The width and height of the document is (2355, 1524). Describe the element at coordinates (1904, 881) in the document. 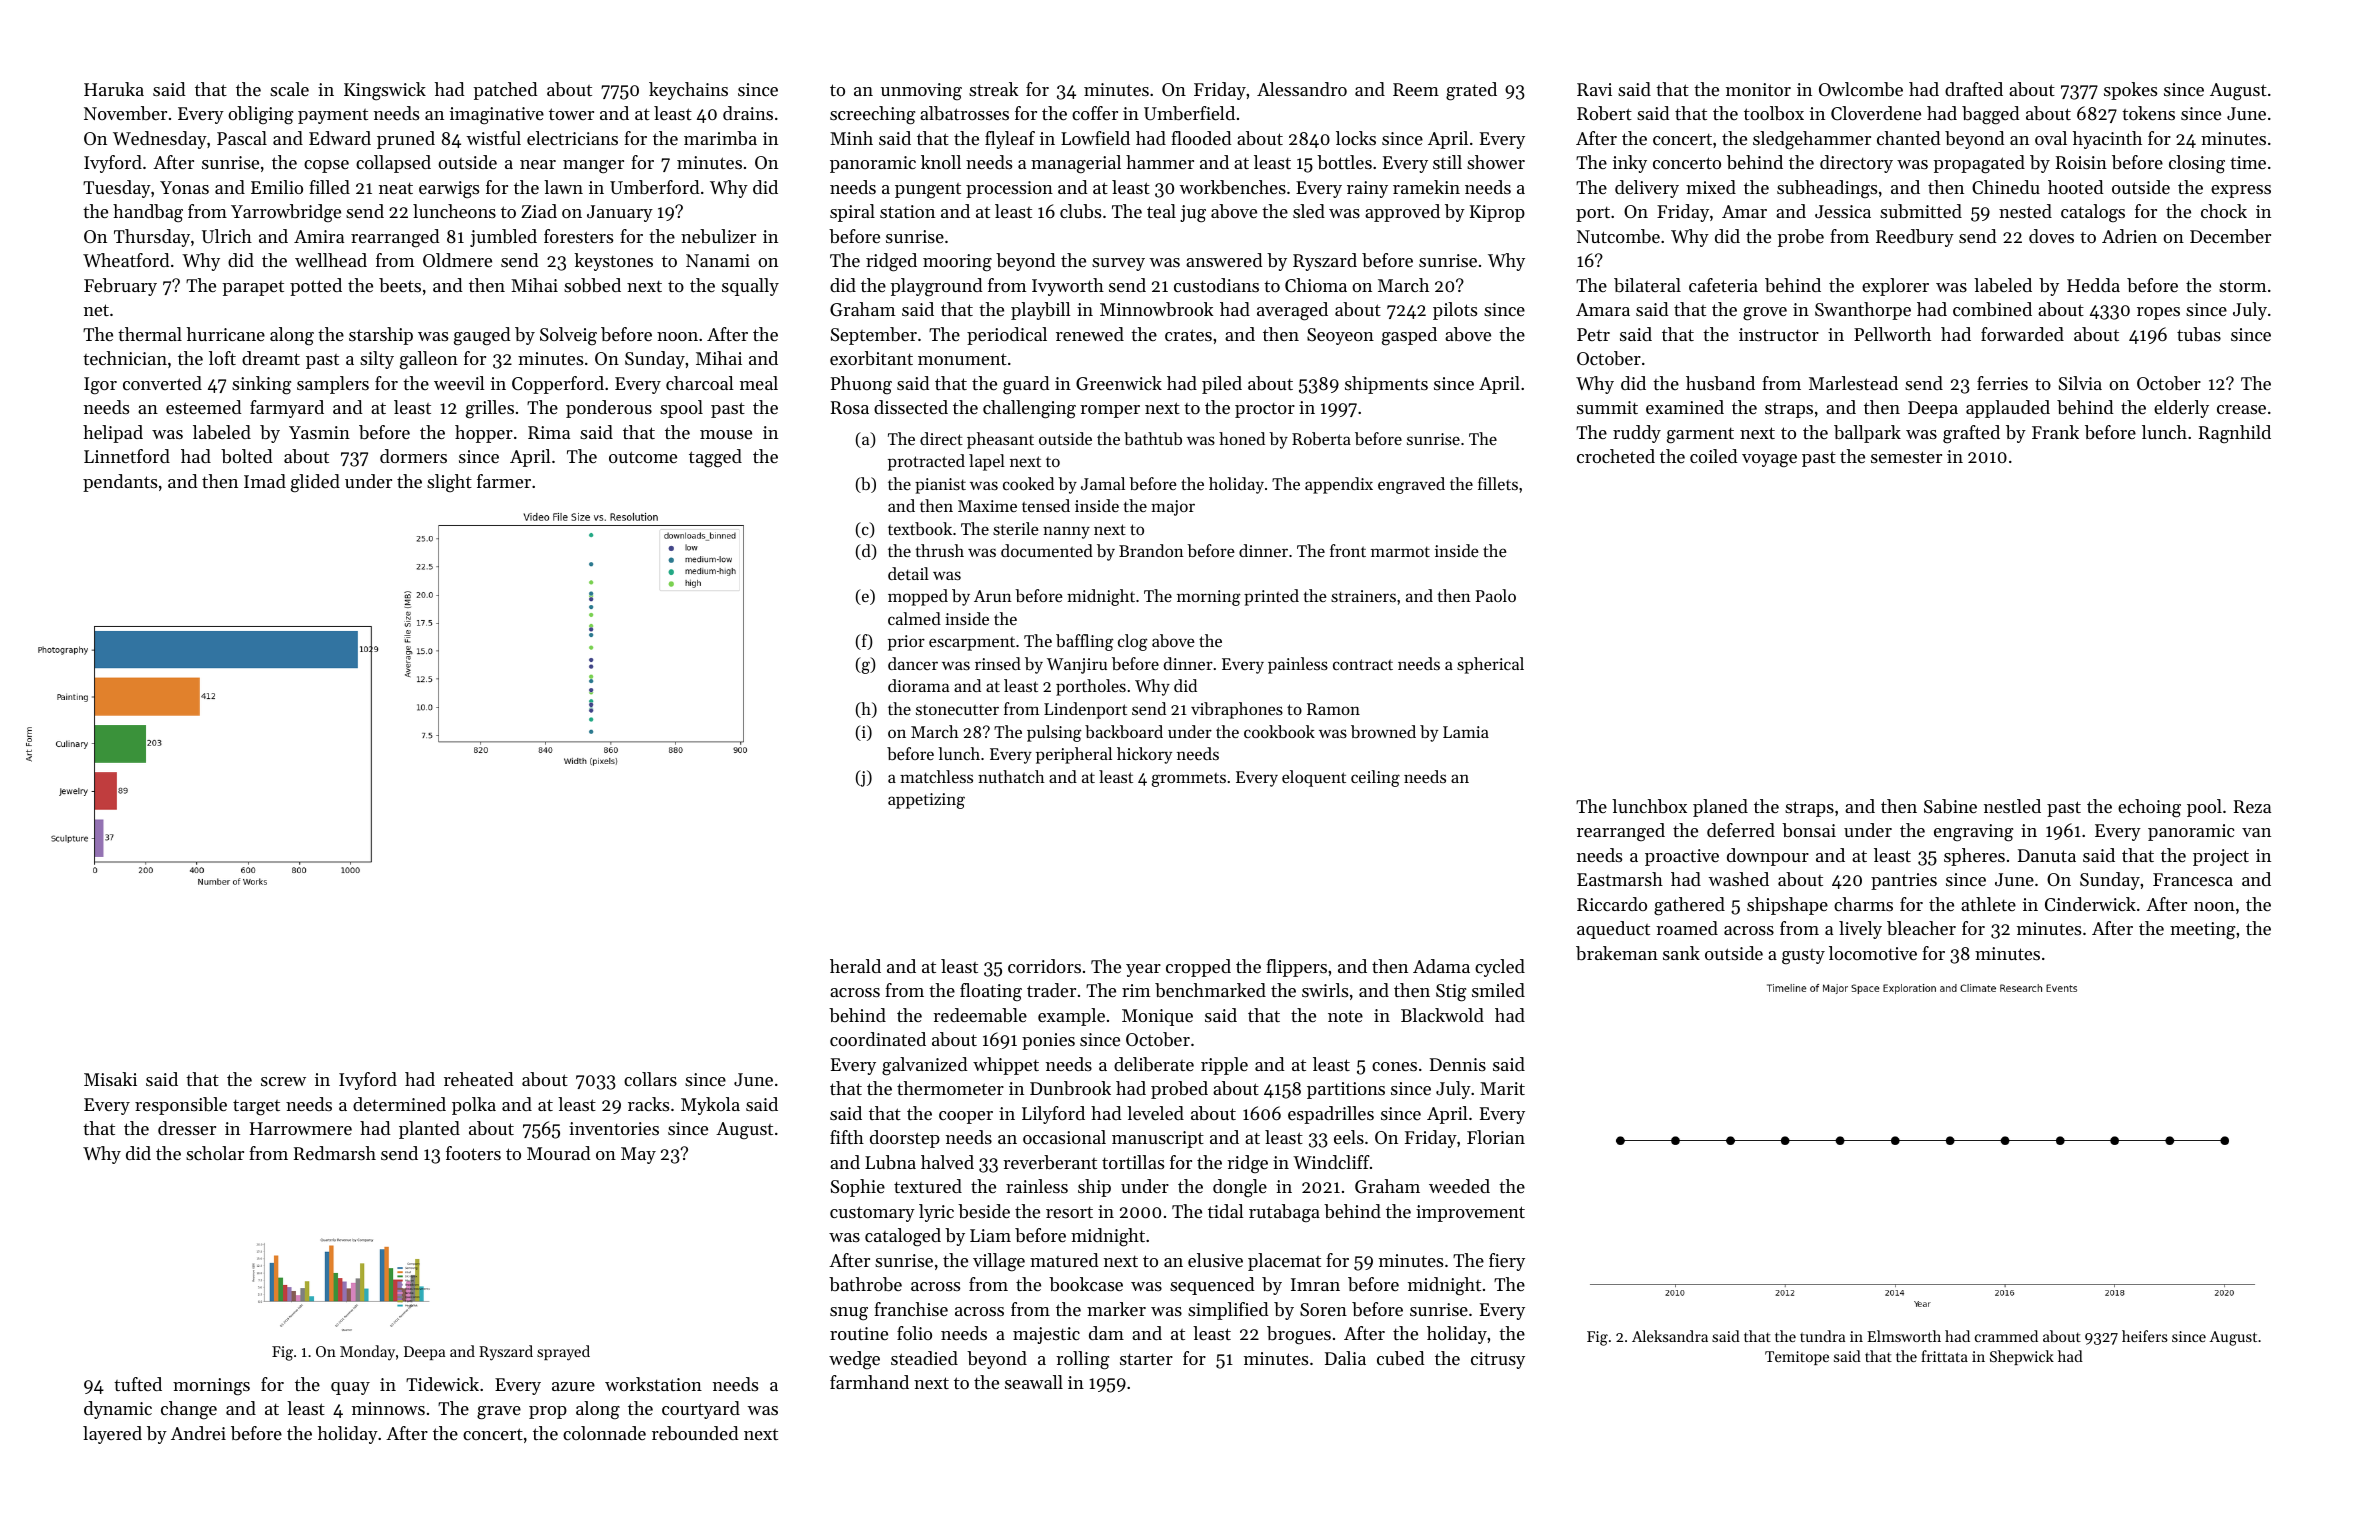

I see `pantries` at that location.
